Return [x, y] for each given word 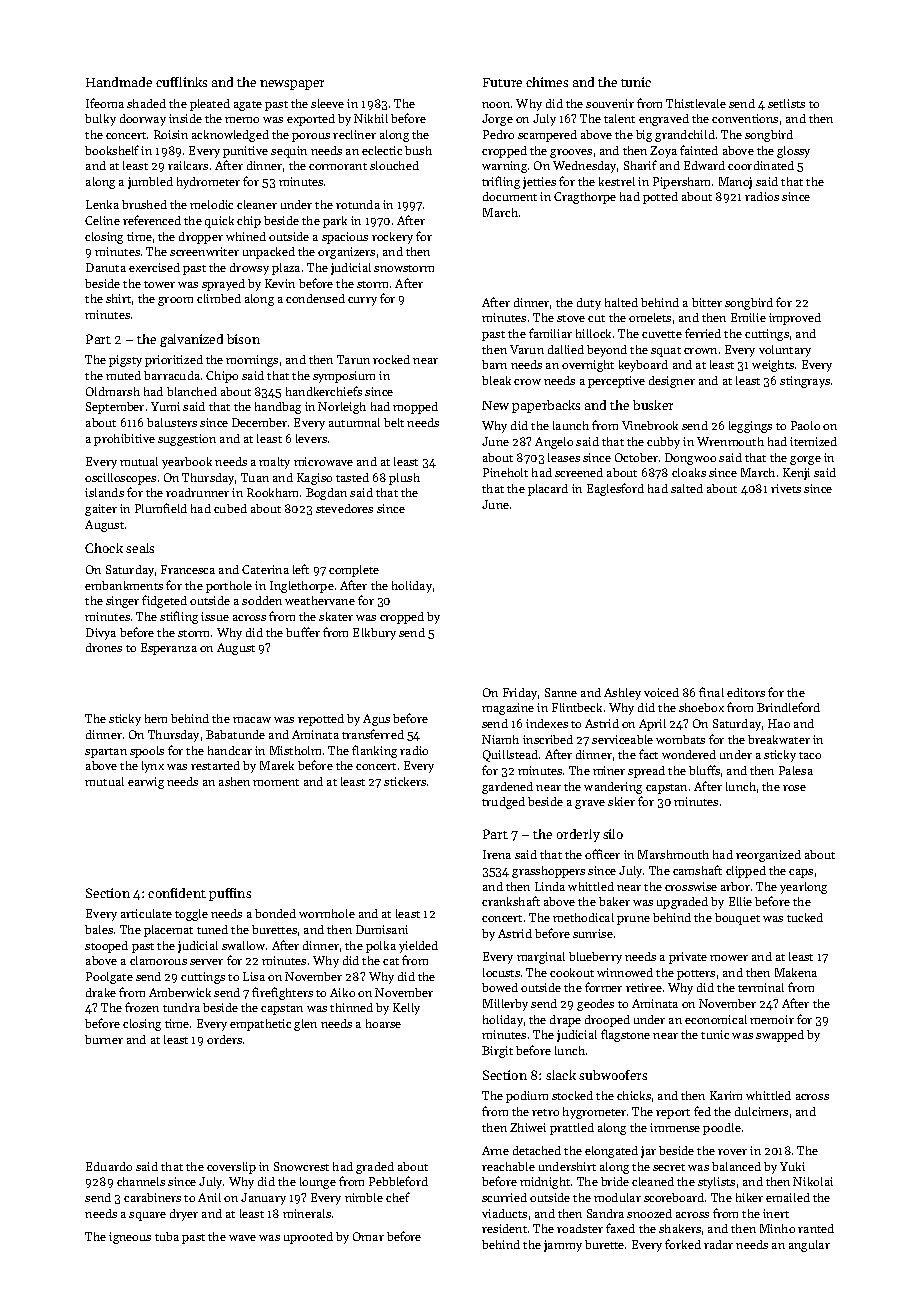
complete [354, 571]
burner [104, 1039]
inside [185, 118]
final [711, 692]
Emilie [748, 317]
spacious [345, 238]
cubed [230, 508]
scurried [504, 1197]
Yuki [792, 1166]
